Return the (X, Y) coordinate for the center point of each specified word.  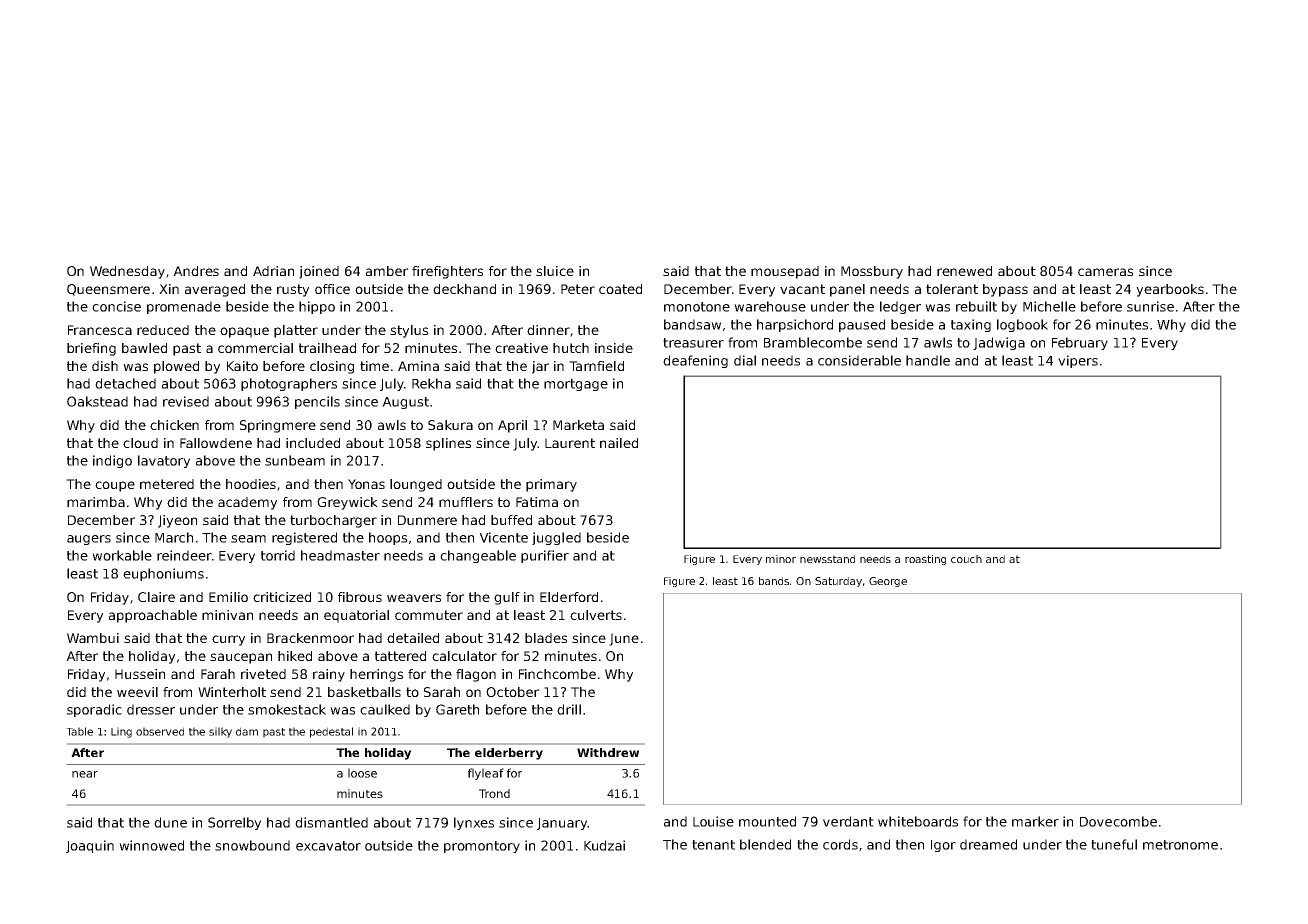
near (85, 774)
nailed (619, 443)
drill (569, 709)
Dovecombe (1118, 821)
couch (966, 559)
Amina (418, 366)
